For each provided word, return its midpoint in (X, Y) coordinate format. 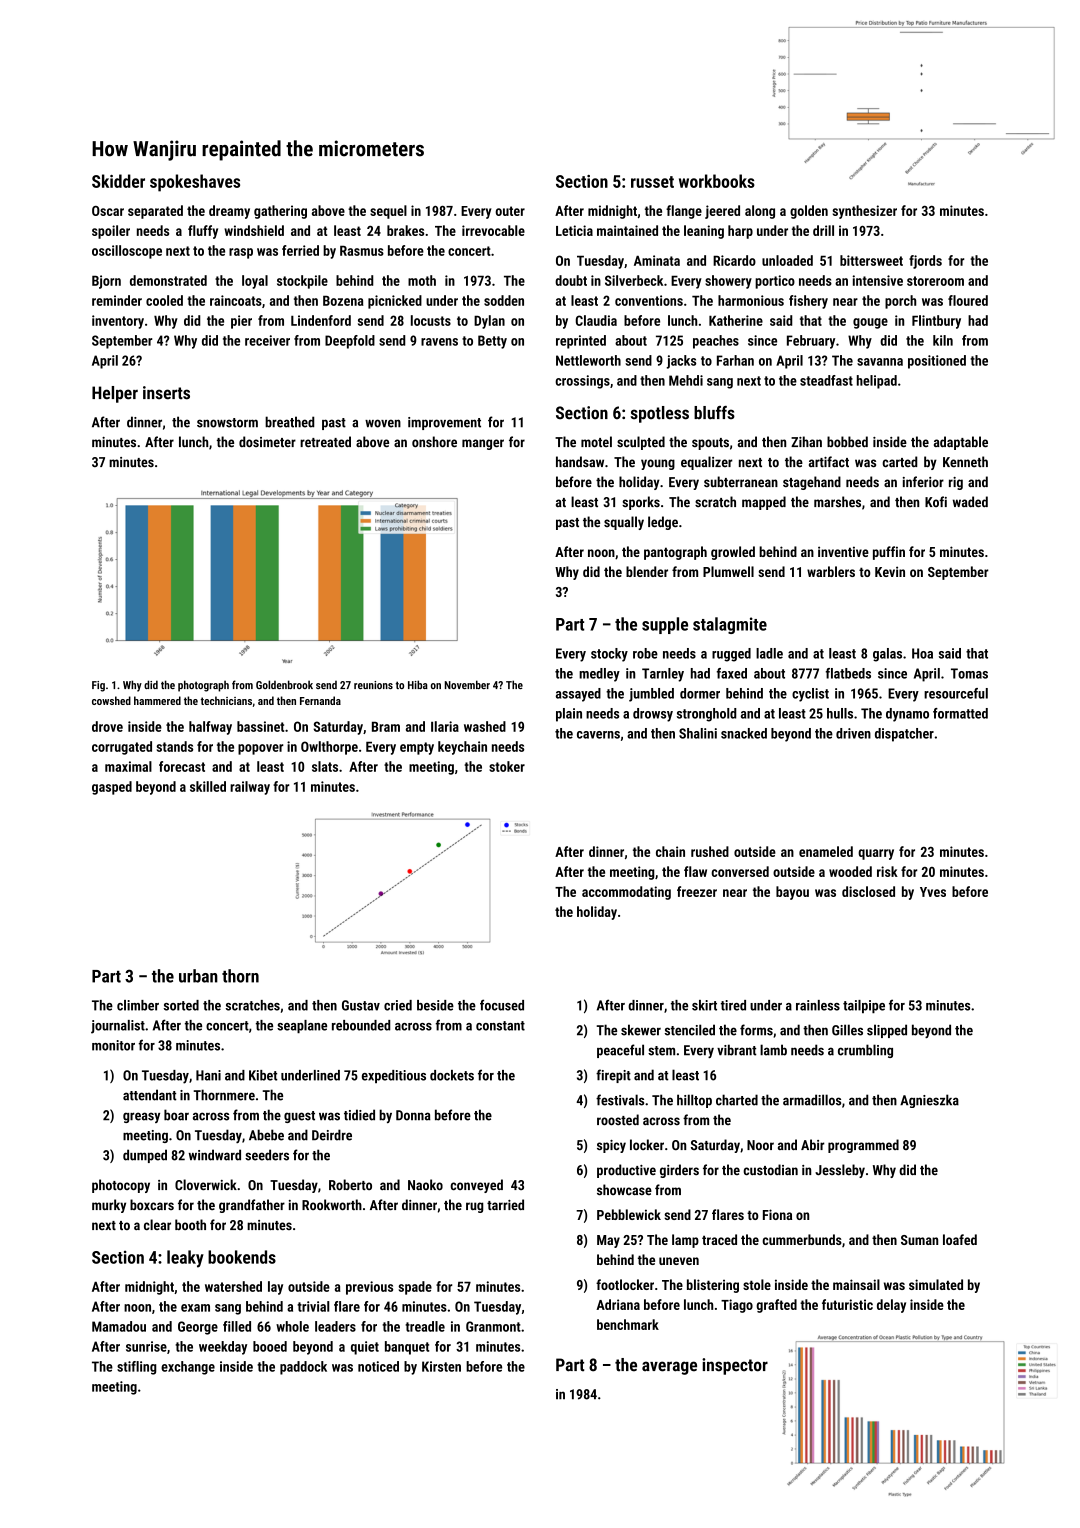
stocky (609, 655)
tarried (505, 1204)
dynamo (907, 715)
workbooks (717, 181)
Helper (115, 394)
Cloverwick (206, 1185)
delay (891, 1306)
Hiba (418, 684)
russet (652, 182)
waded (970, 502)
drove (107, 726)
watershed (233, 1286)
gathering (280, 212)
